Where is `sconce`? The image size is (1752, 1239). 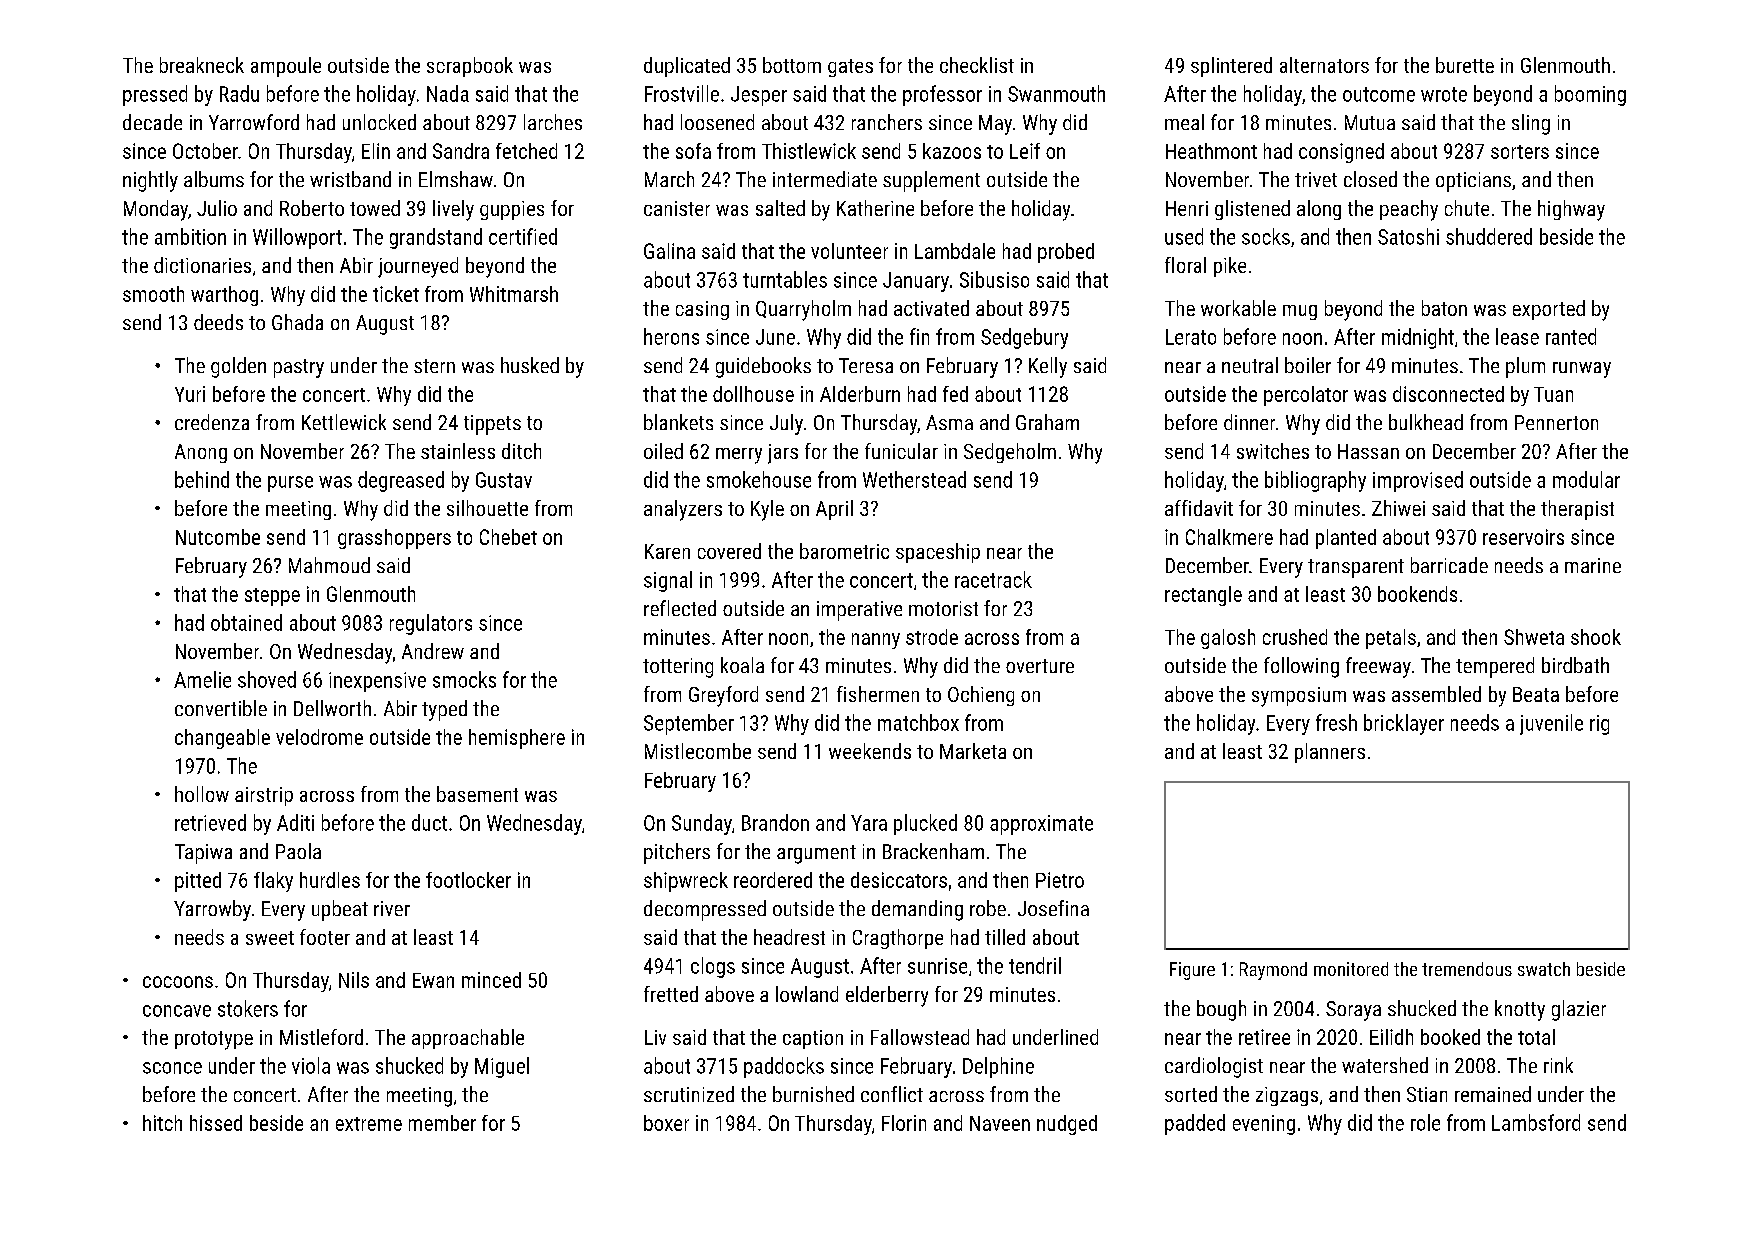 sconce is located at coordinates (172, 1068).
